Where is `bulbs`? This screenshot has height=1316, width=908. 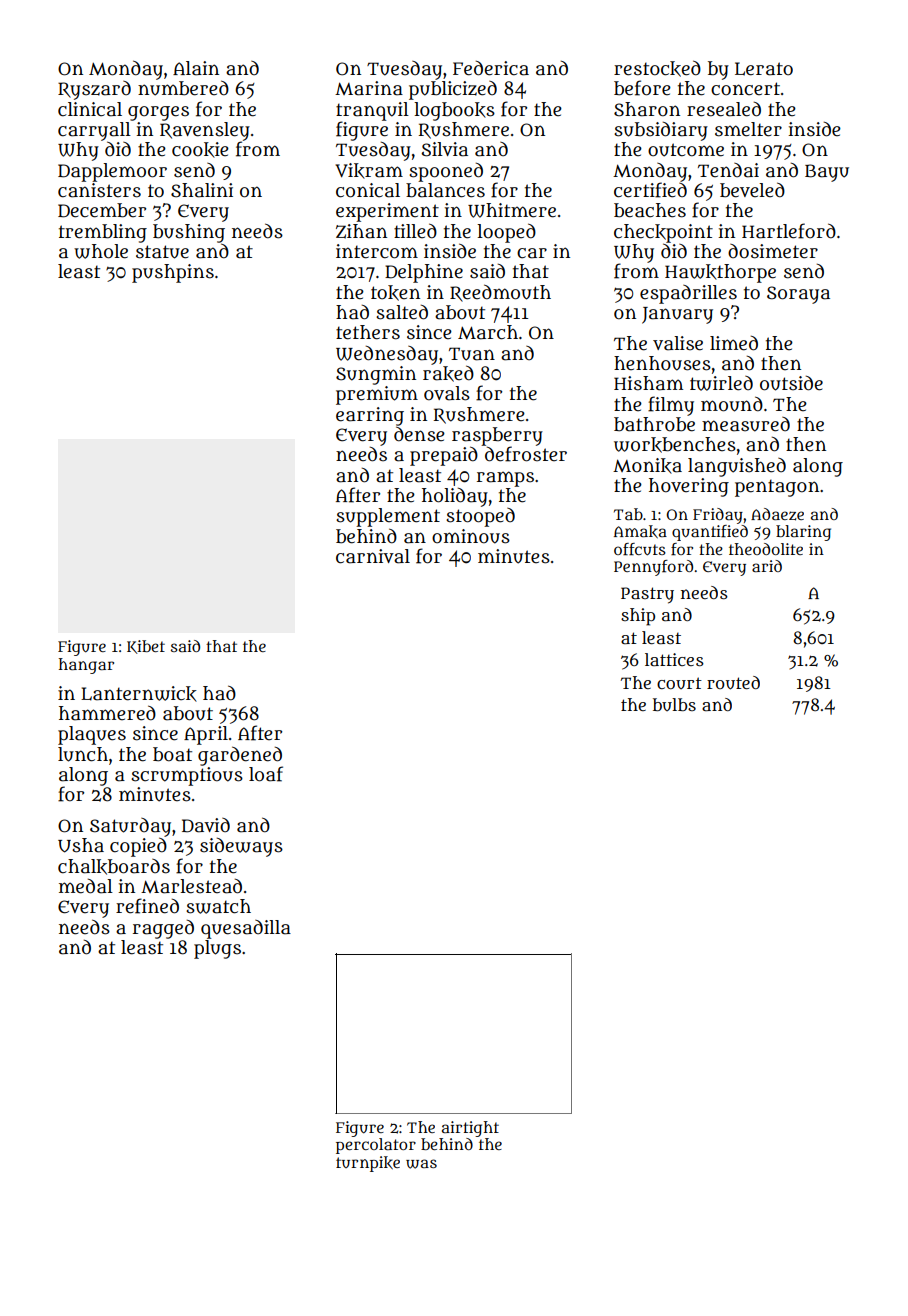 bulbs is located at coordinates (674, 704).
